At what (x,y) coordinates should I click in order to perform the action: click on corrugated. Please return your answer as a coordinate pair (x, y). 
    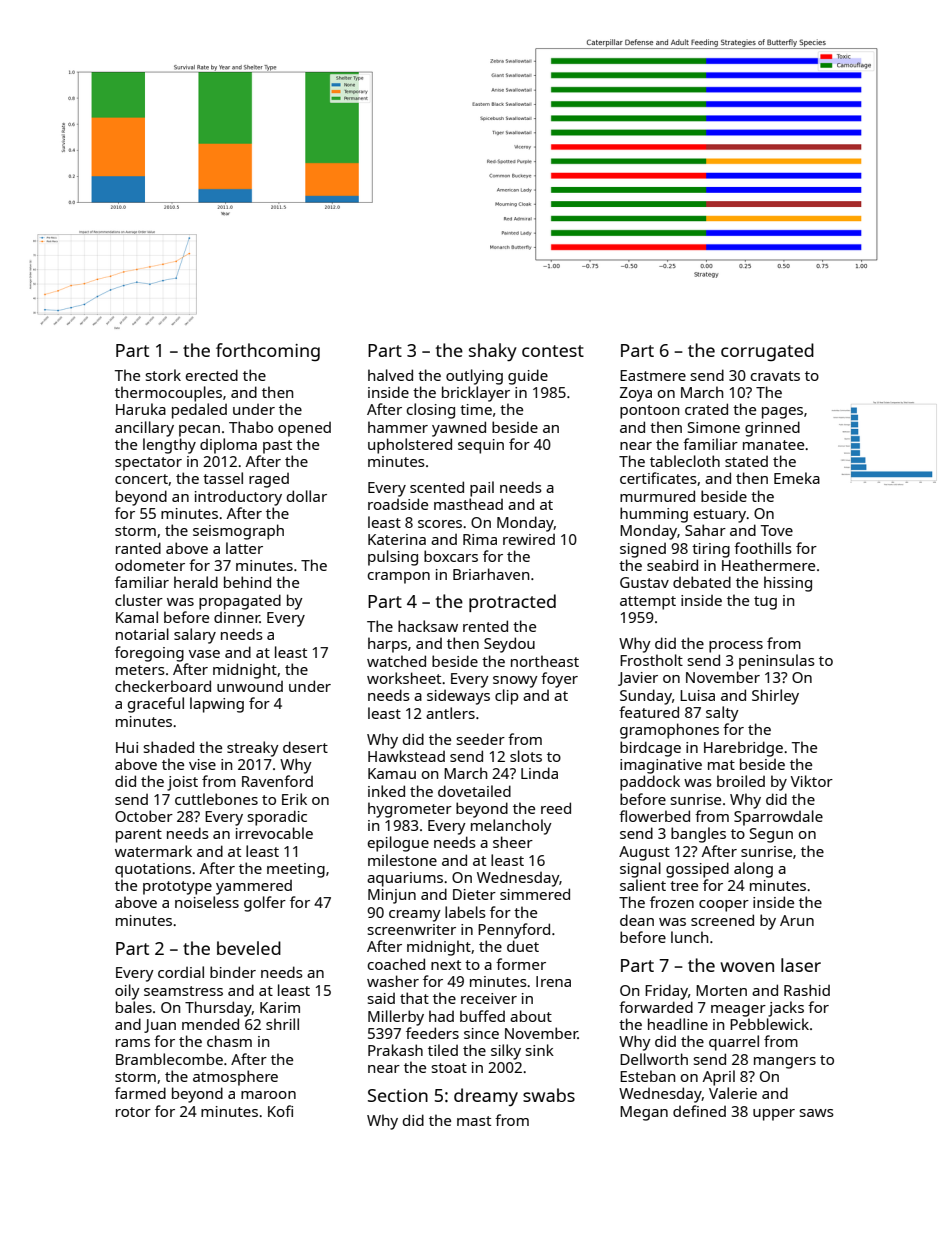
    Looking at the image, I should click on (767, 352).
